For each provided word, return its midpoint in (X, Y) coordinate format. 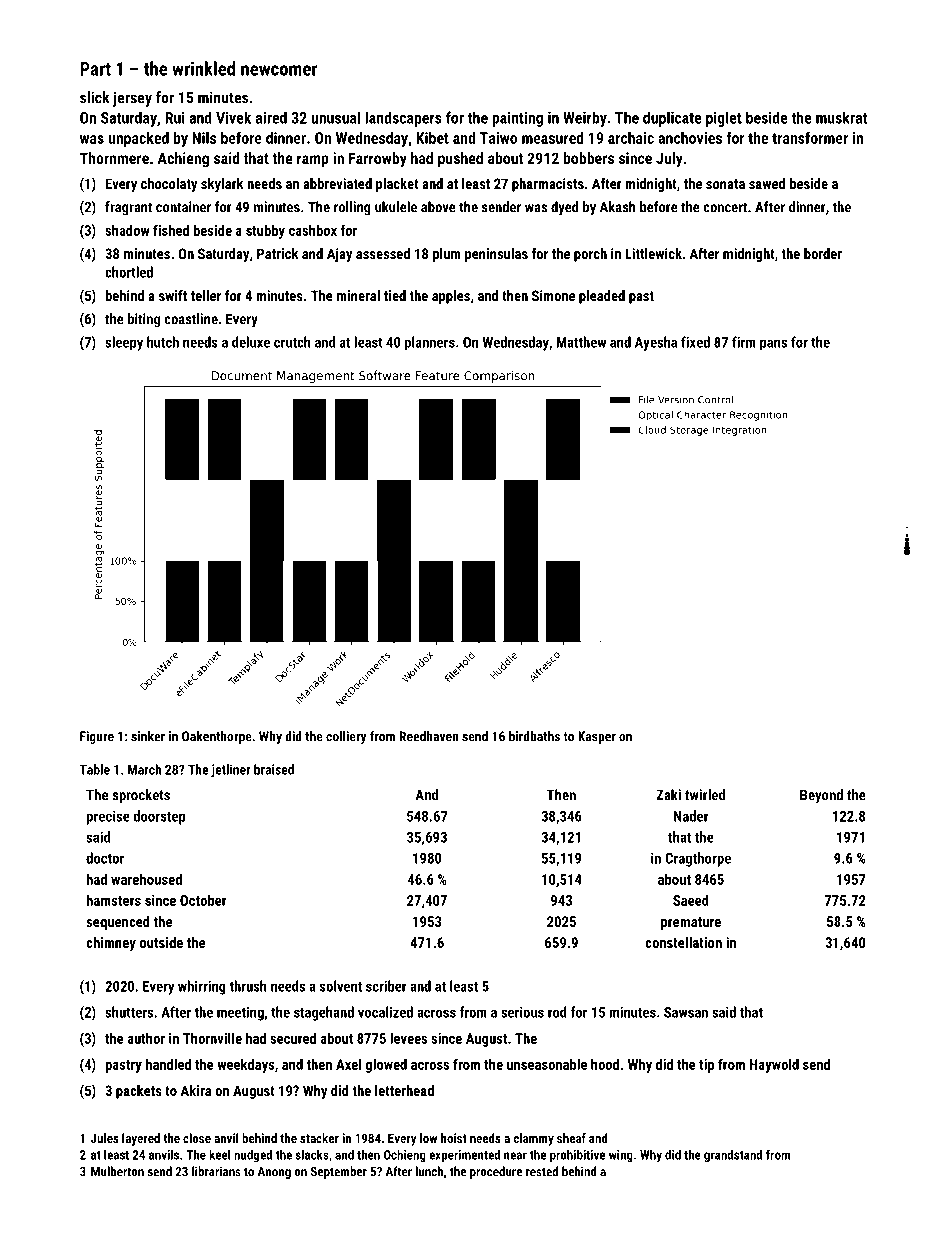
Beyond (821, 796)
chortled (129, 272)
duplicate (672, 119)
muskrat (842, 117)
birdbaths (534, 736)
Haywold (774, 1065)
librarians (216, 1171)
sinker (148, 736)
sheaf (571, 1138)
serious (522, 1012)
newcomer (279, 70)
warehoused (146, 879)
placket (397, 185)
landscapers (403, 119)
